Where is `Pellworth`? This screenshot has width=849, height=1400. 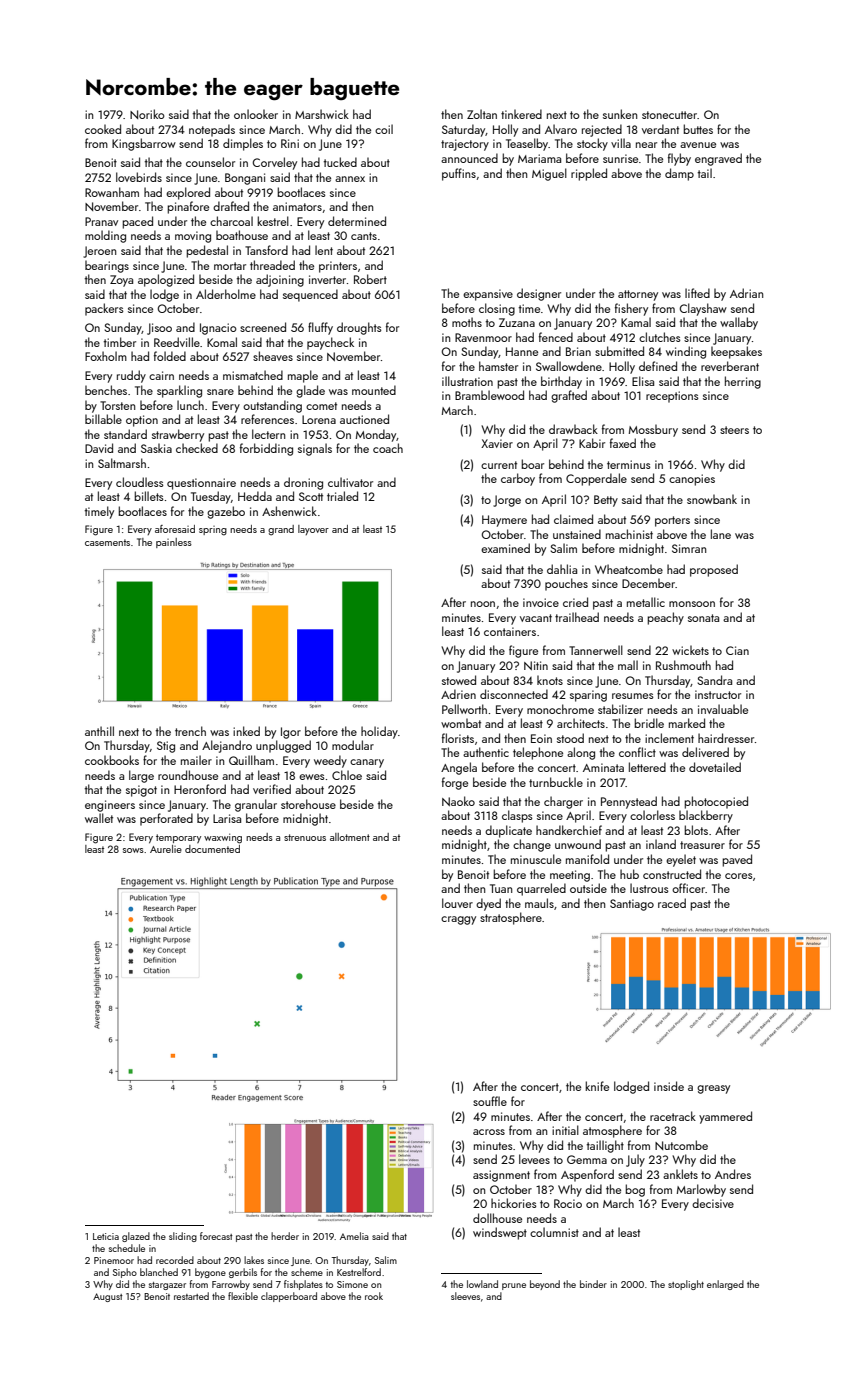
Pellworth is located at coordinates (464, 709).
